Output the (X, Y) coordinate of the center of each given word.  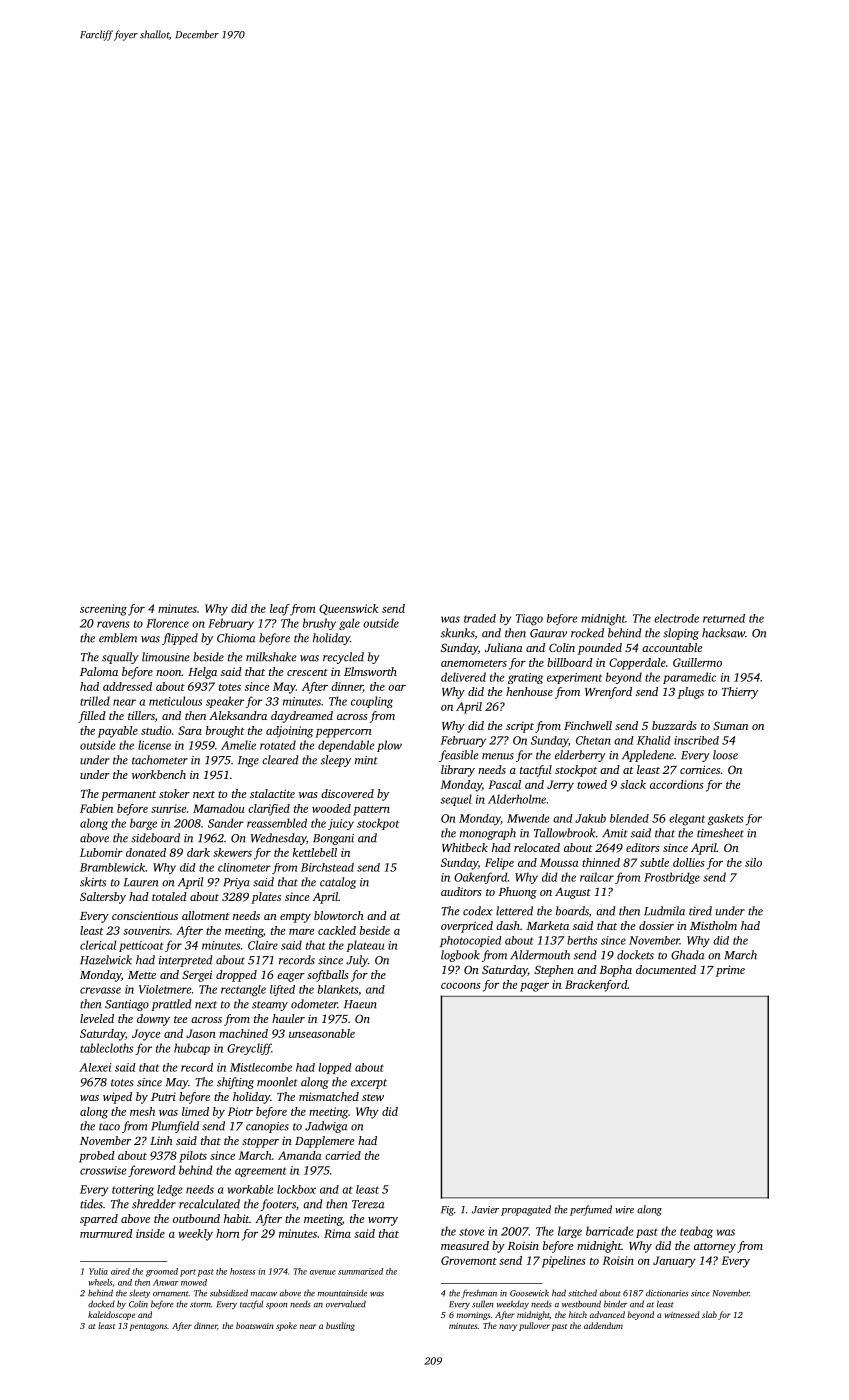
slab (709, 1314)
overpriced (467, 927)
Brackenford (596, 986)
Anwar (166, 1282)
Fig (447, 1211)
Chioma (236, 638)
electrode (676, 618)
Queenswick (348, 609)
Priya (236, 883)
